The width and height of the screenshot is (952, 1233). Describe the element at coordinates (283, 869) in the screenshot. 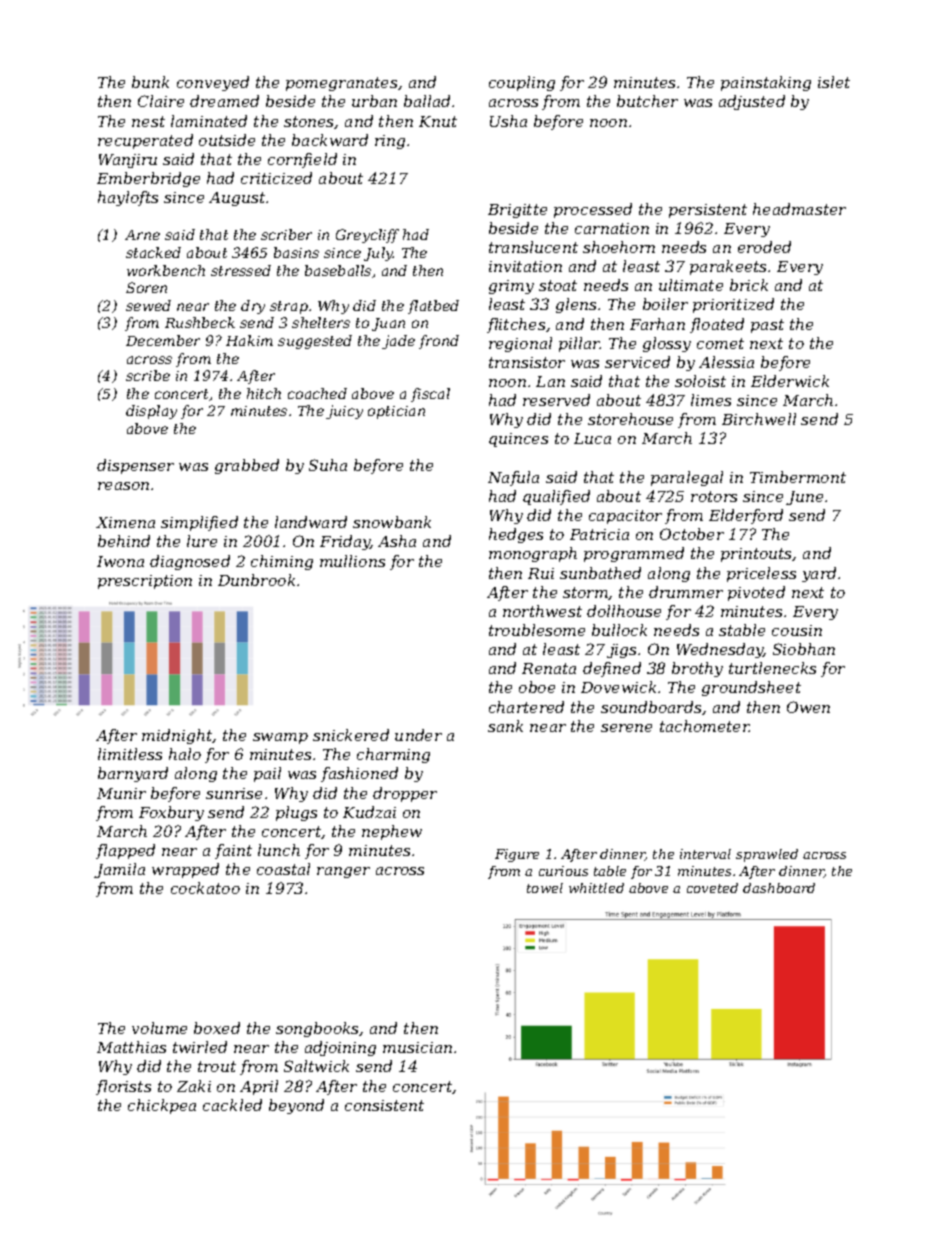

I see `coastal` at that location.
